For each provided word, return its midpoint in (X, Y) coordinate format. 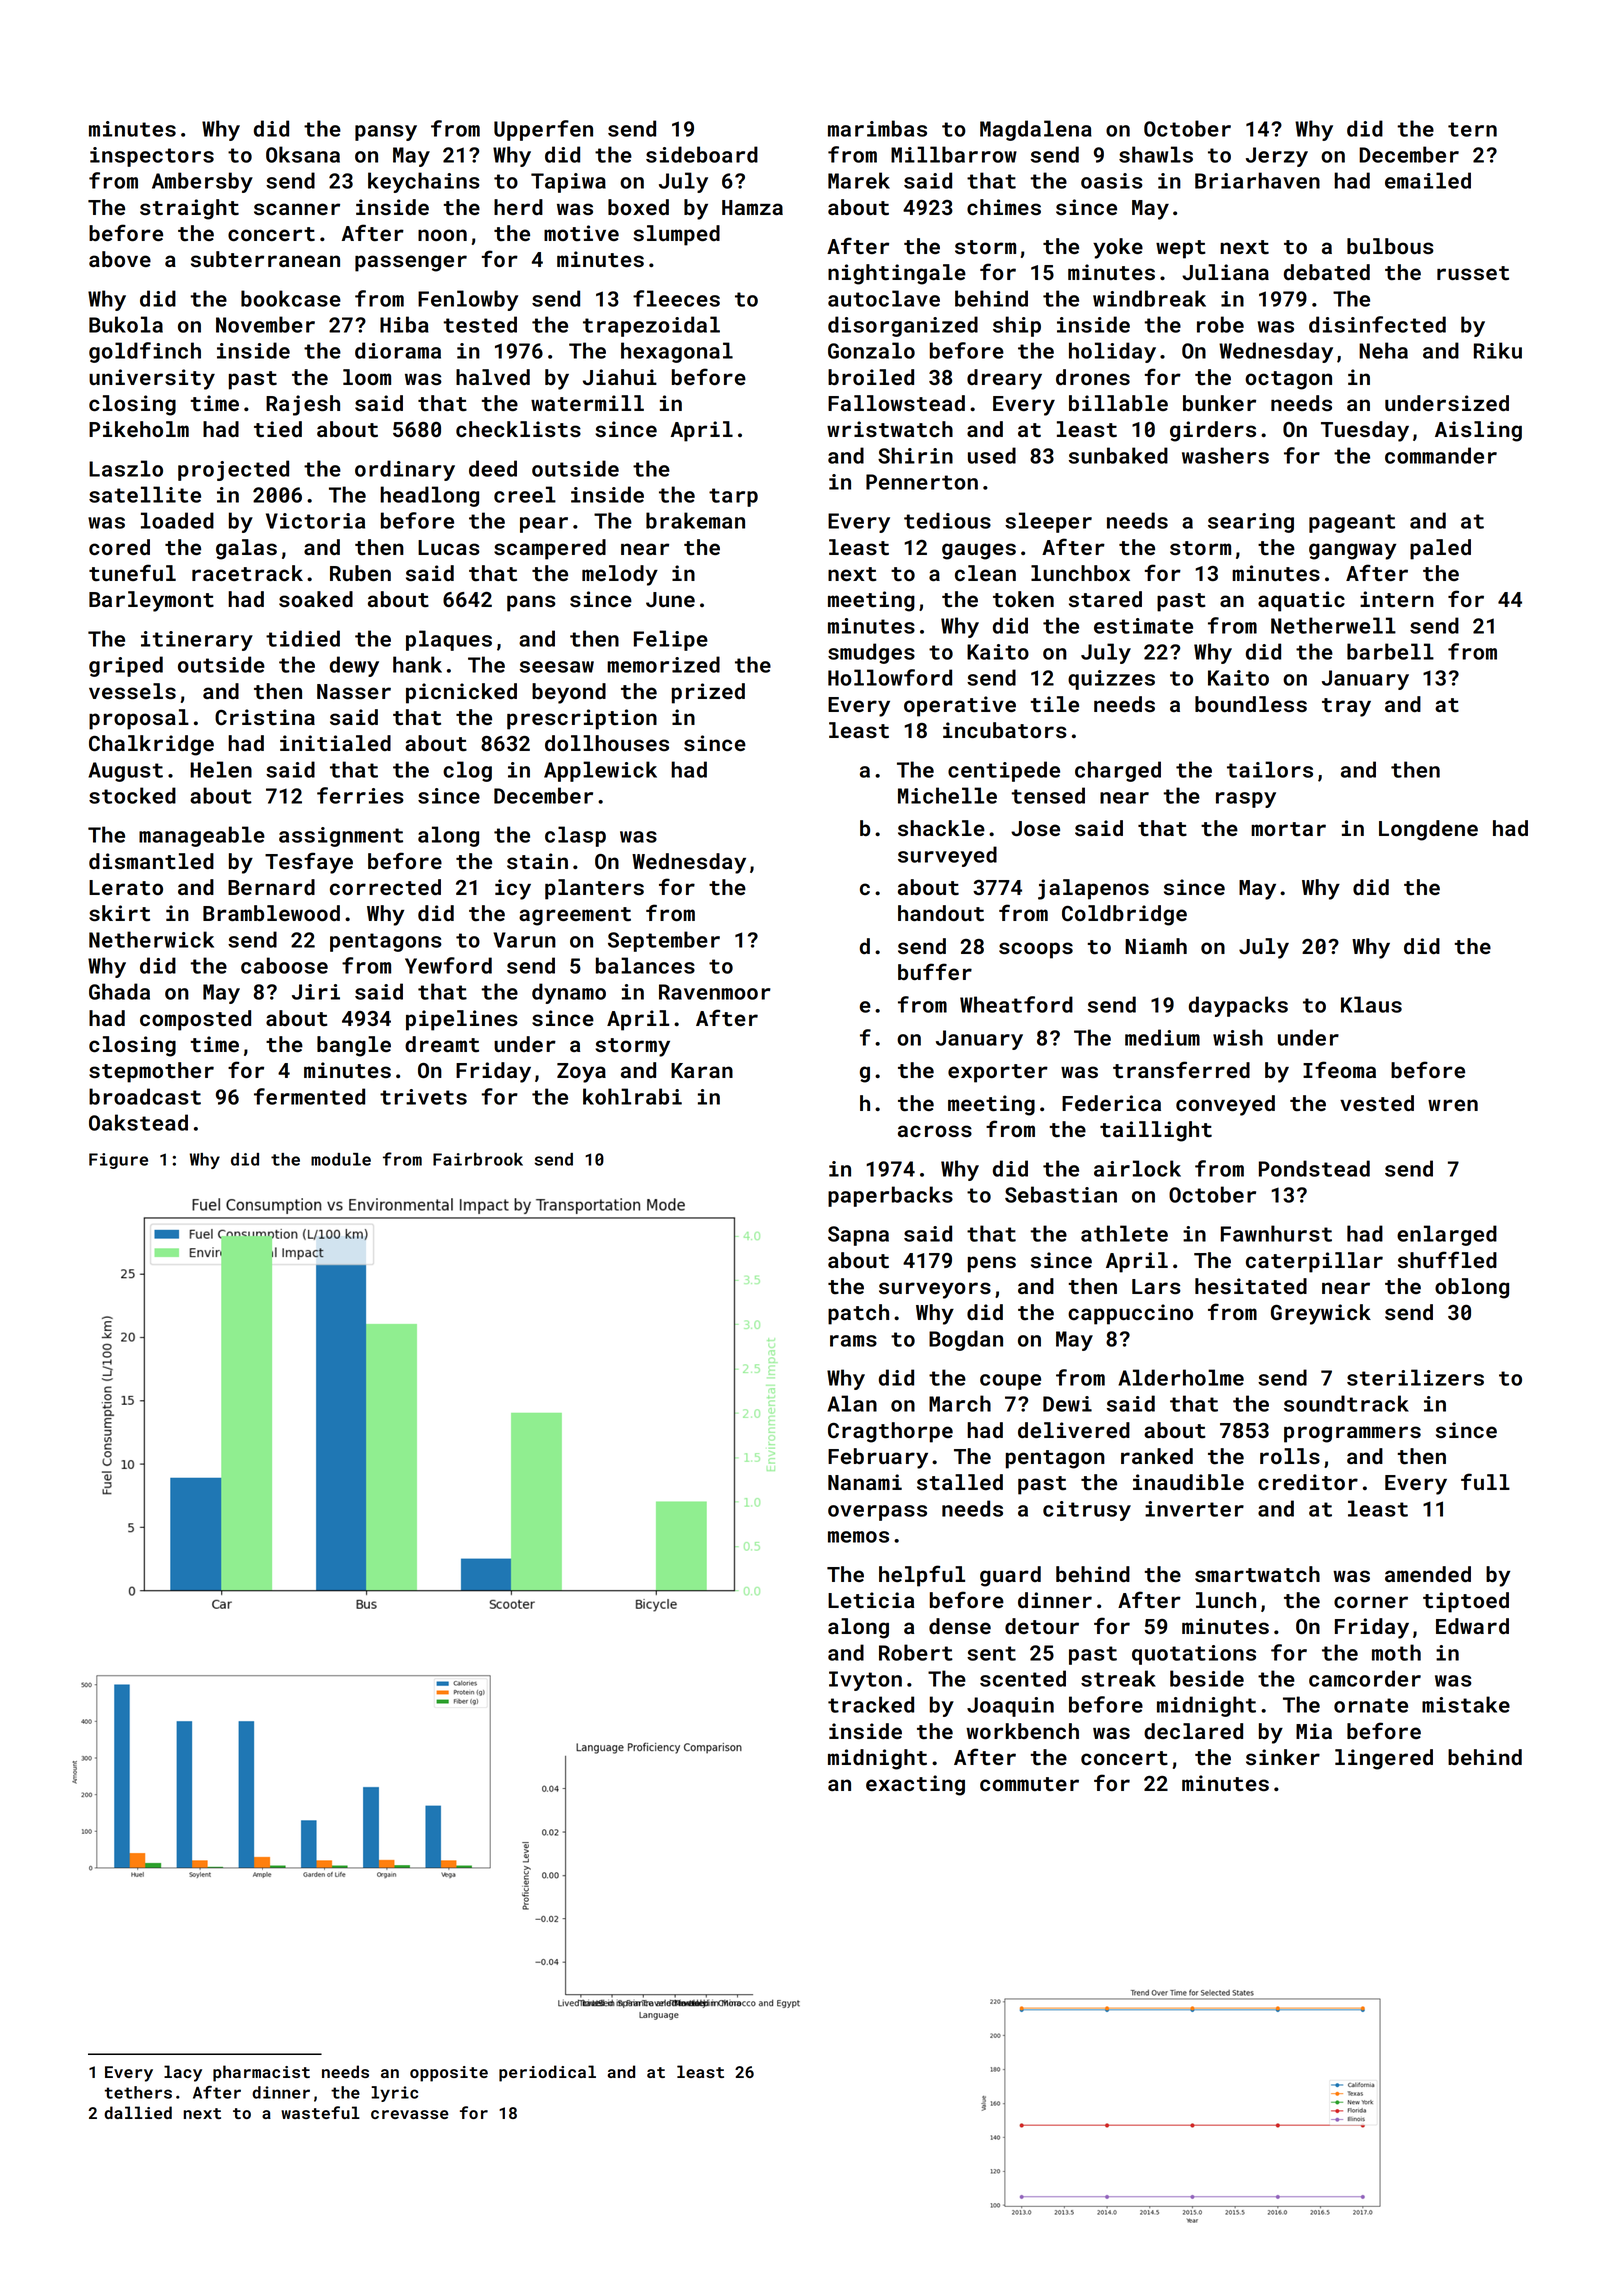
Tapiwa (568, 183)
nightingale (897, 274)
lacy (183, 2073)
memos (858, 1537)
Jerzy (1277, 157)
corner (1371, 1602)
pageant (1352, 523)
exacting (915, 1785)
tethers (138, 2092)
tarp (733, 497)
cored (119, 547)
